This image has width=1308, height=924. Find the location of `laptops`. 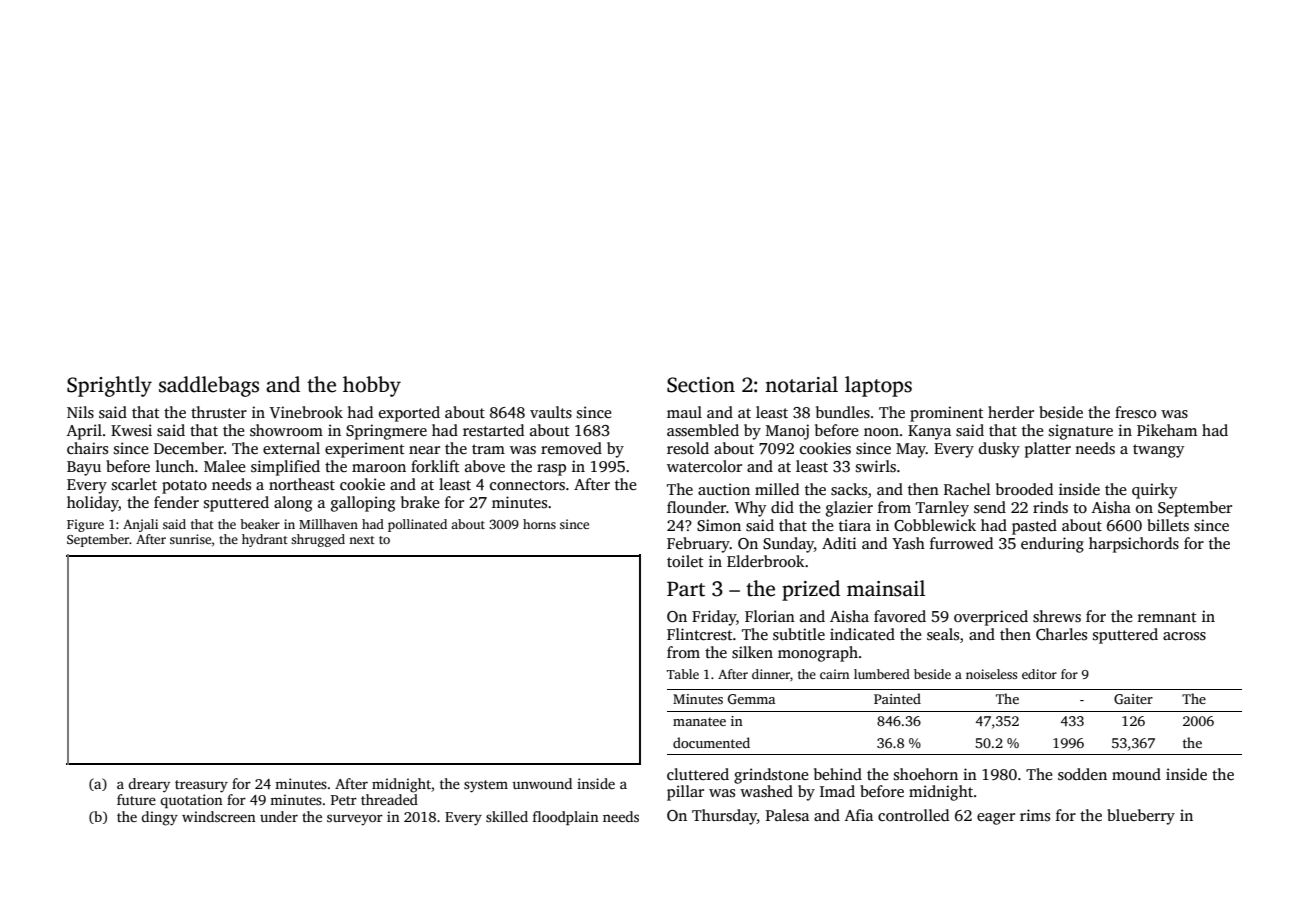

laptops is located at coordinates (878, 386).
